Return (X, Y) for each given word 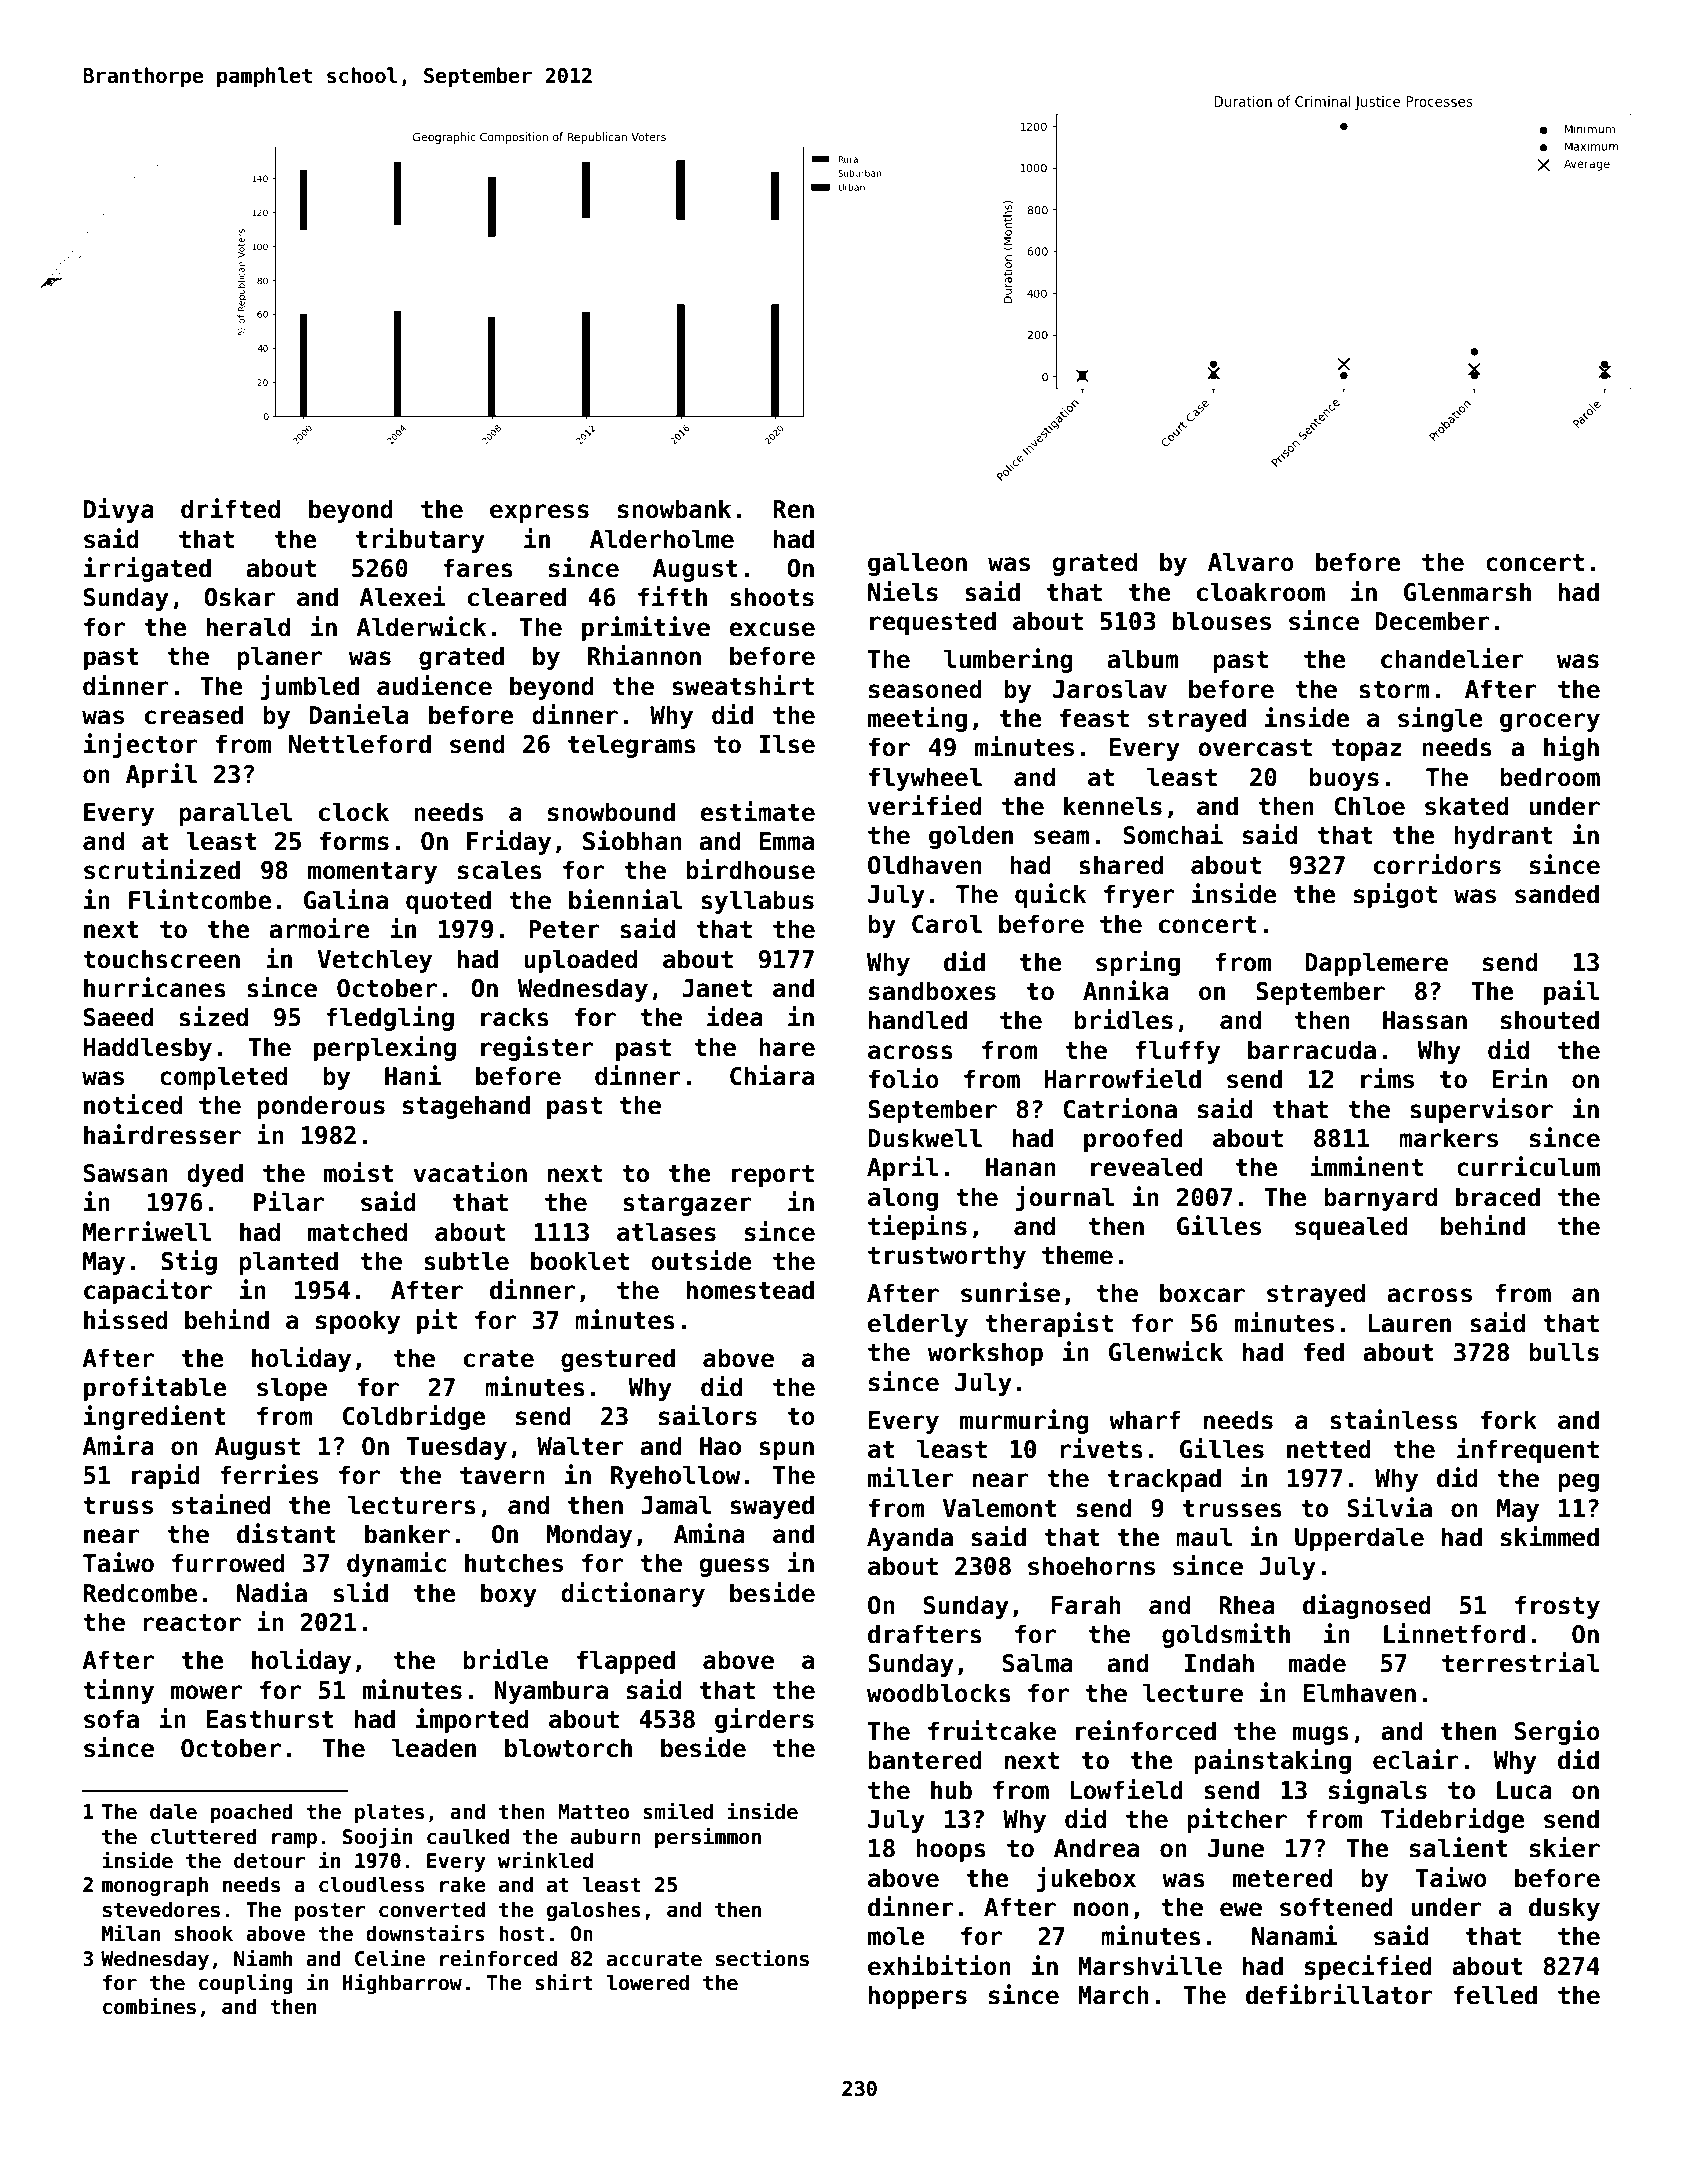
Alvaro (1251, 562)
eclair (1416, 1759)
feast (1094, 718)
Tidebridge (1453, 1820)
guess (734, 1567)
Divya (119, 510)
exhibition (939, 1965)
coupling (246, 1984)
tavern (502, 1476)
